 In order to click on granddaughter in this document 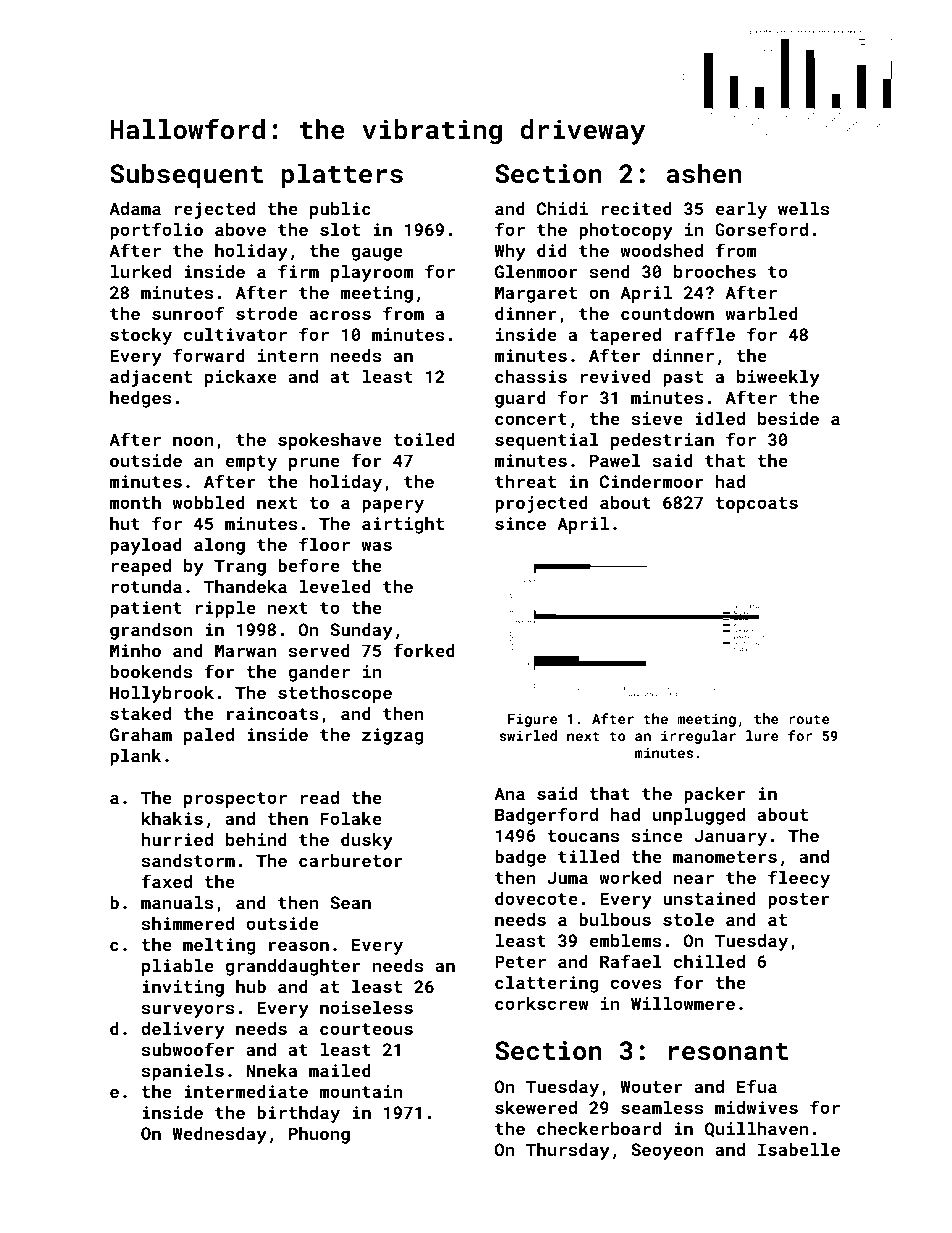, I will do `click(292, 967)`.
